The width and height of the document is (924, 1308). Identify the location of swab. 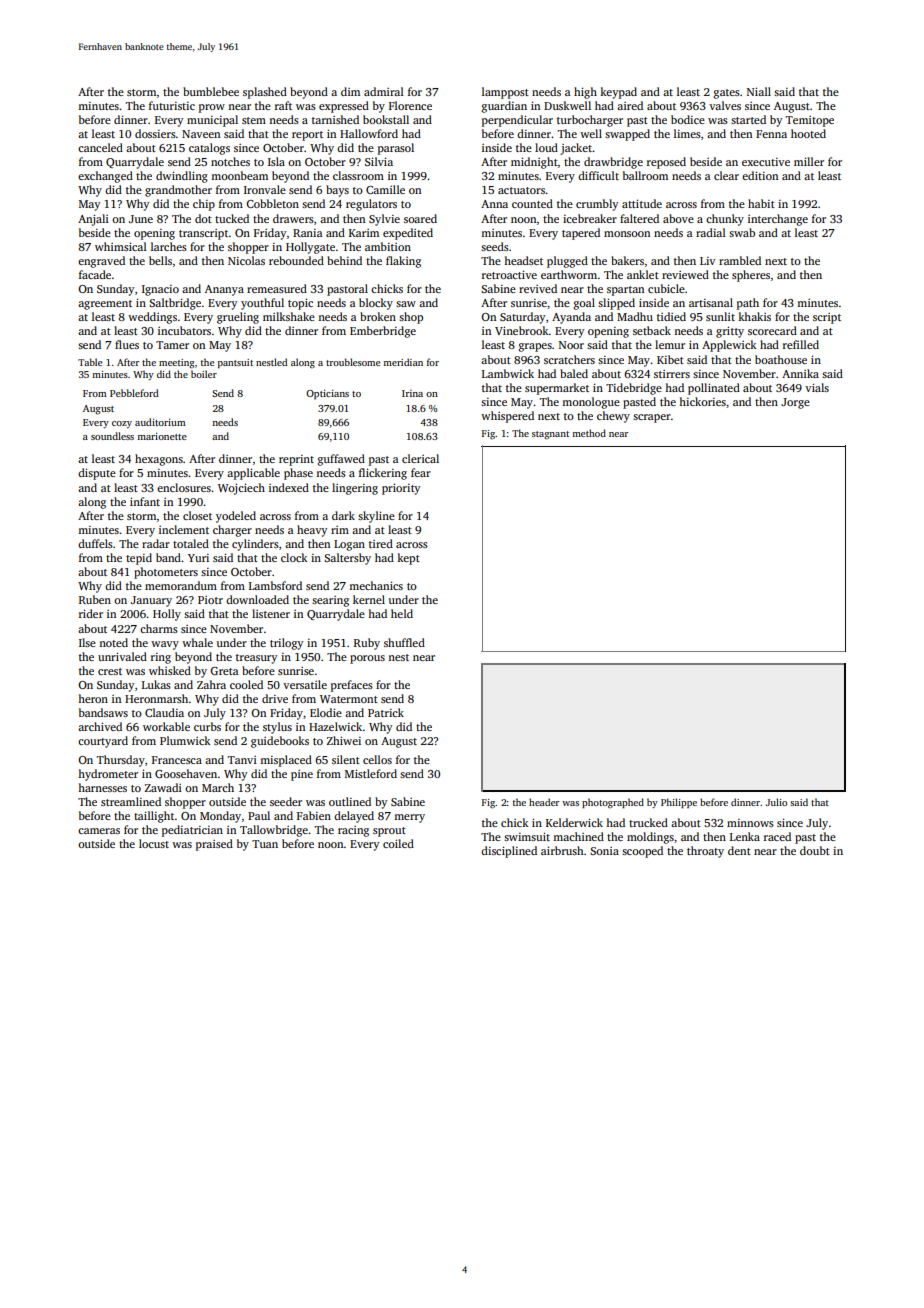
(742, 232).
